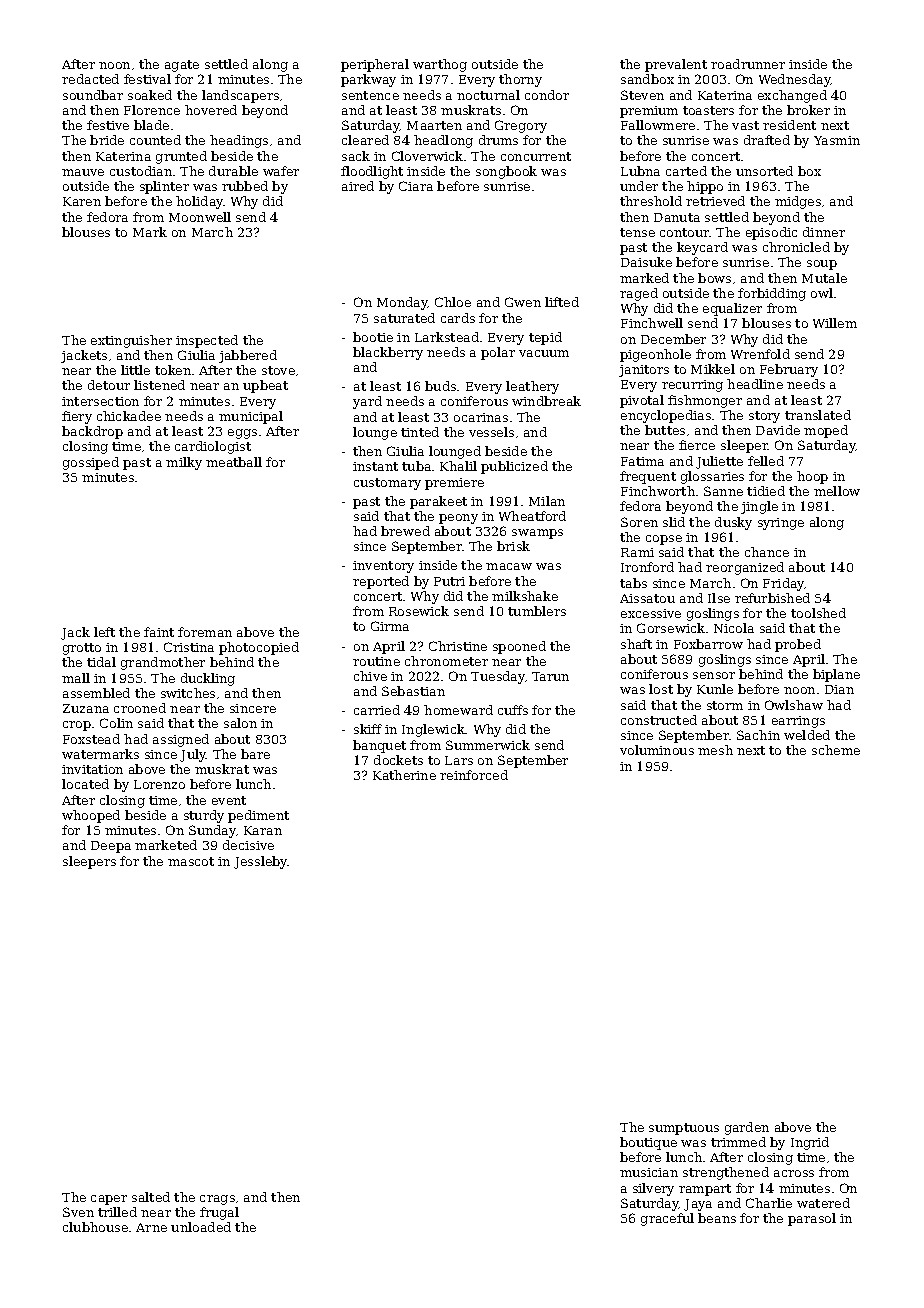  Describe the element at coordinates (181, 740) in the screenshot. I see `assigned` at that location.
